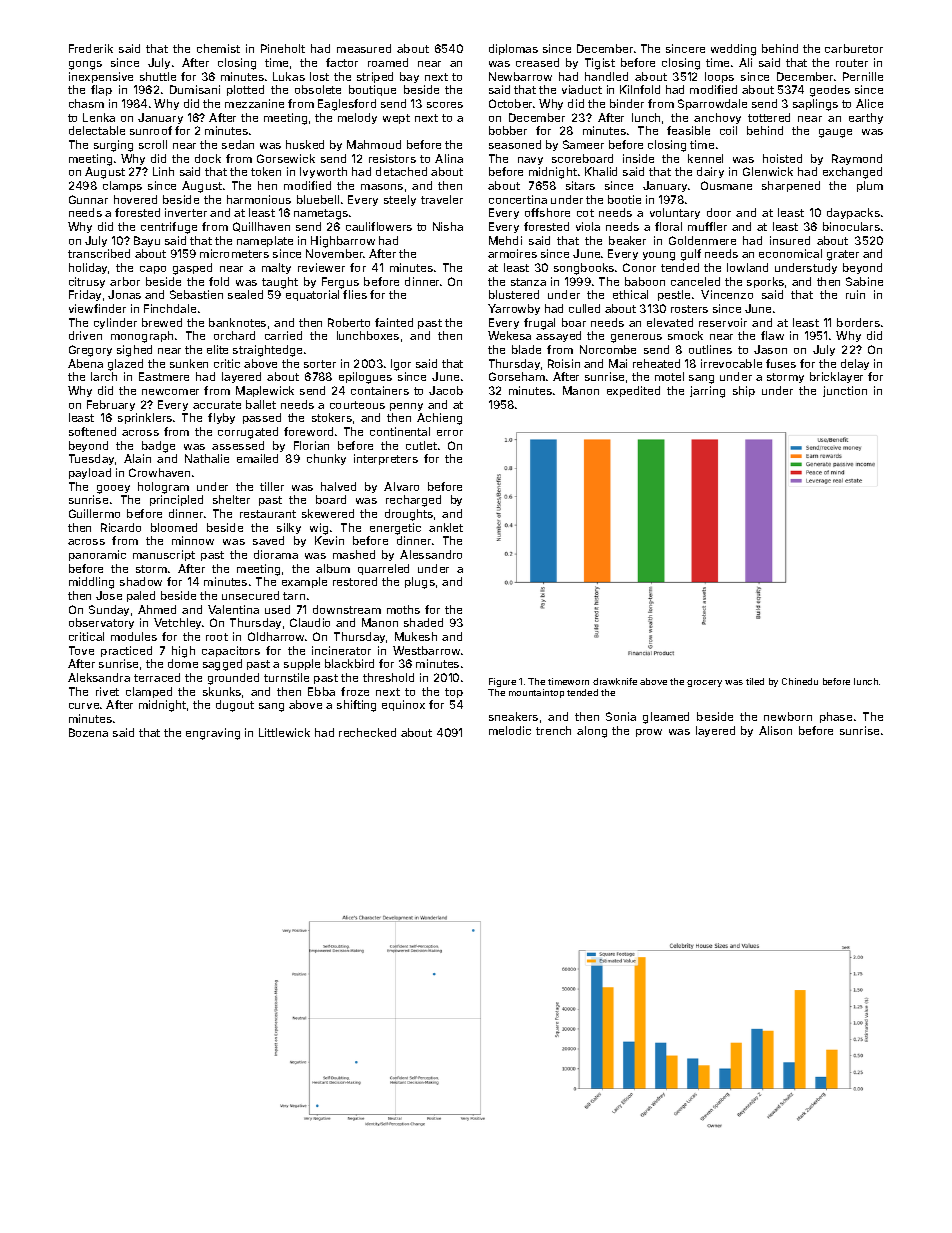  Describe the element at coordinates (91, 48) in the screenshot. I see `Frederik` at that location.
